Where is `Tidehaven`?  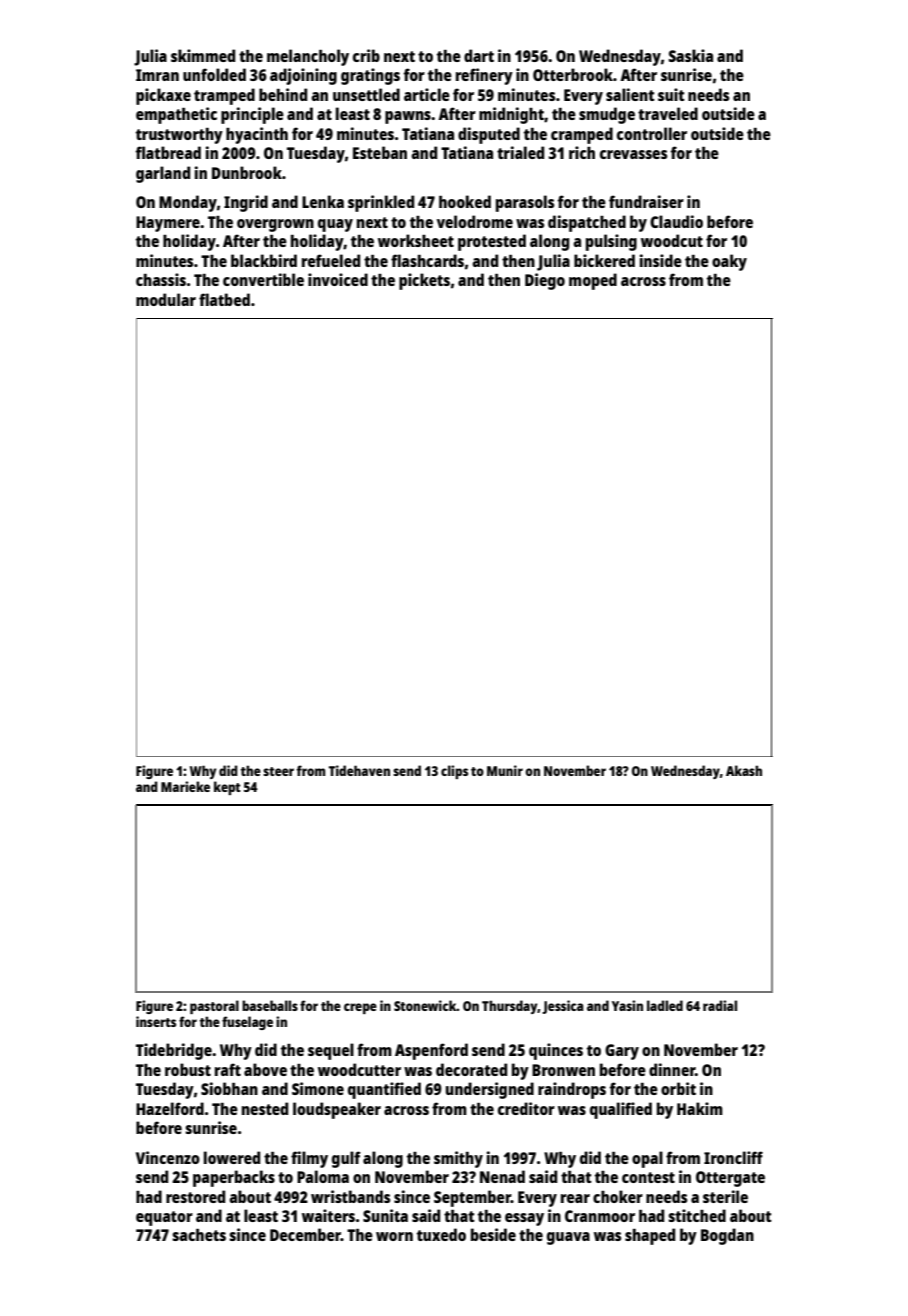
Tidehaven is located at coordinates (359, 770).
